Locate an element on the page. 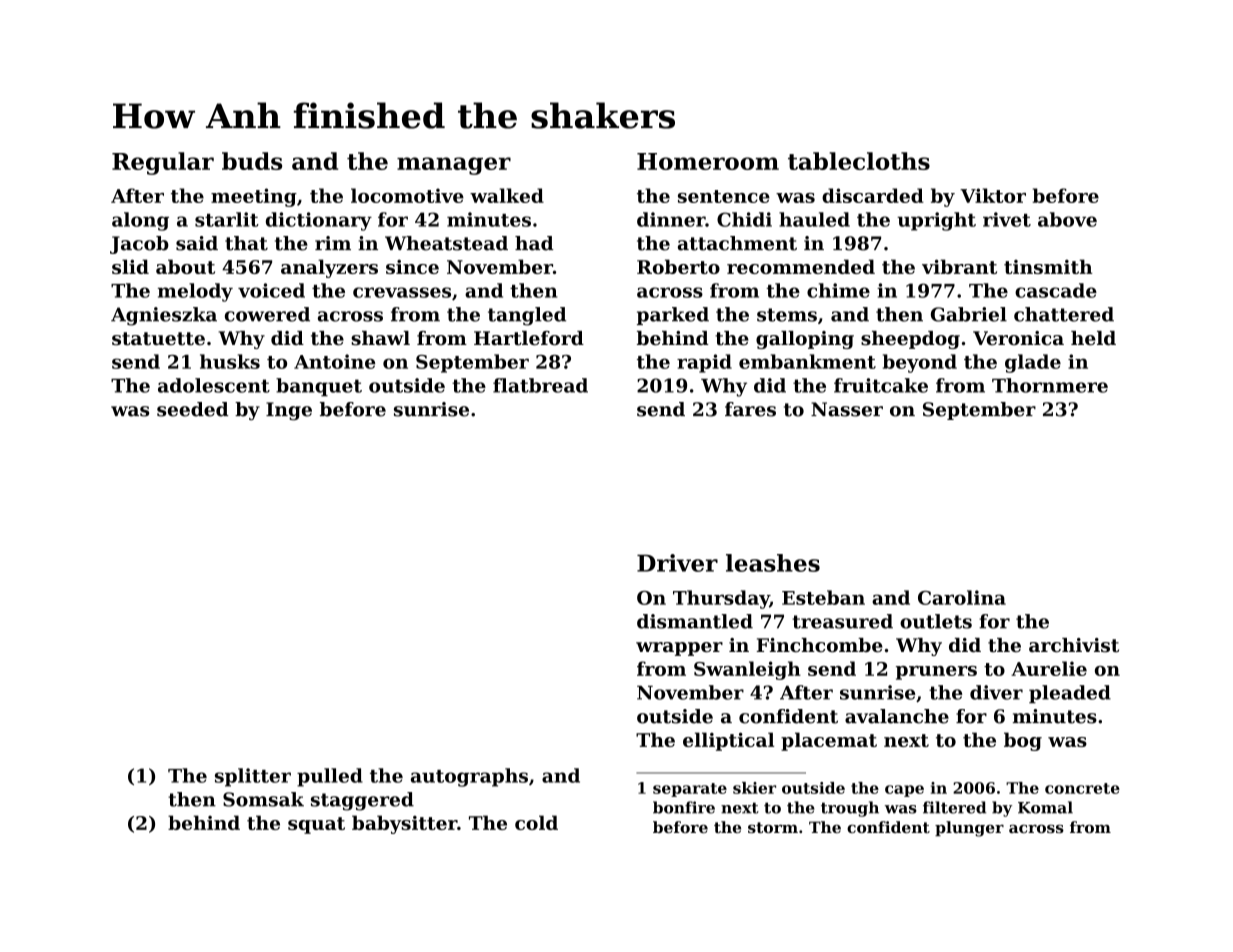  outlets is located at coordinates (936, 621).
